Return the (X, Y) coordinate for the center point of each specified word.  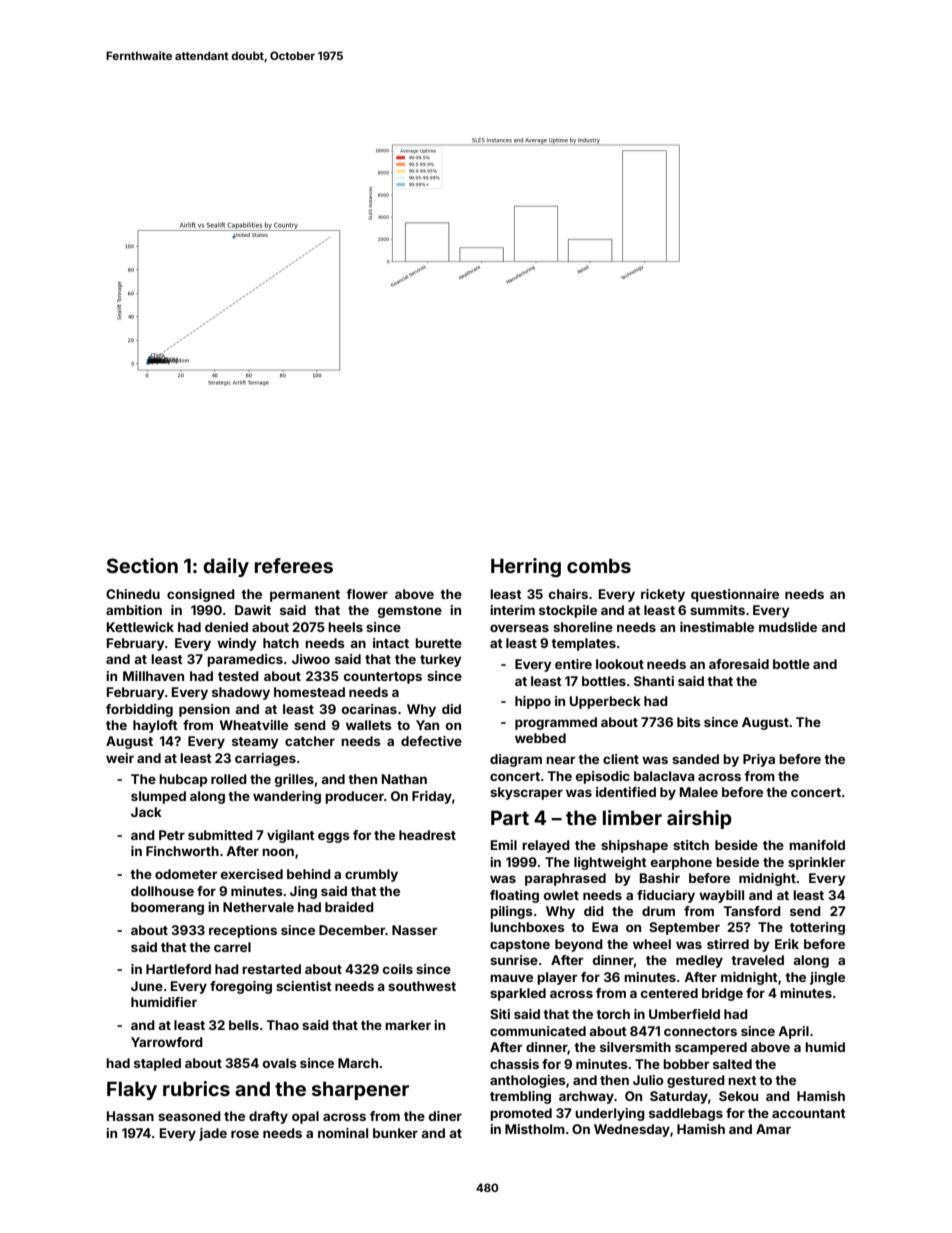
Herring (526, 567)
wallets (369, 725)
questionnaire (735, 595)
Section (142, 565)
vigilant (291, 836)
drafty (268, 1117)
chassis (514, 1064)
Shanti (654, 681)
